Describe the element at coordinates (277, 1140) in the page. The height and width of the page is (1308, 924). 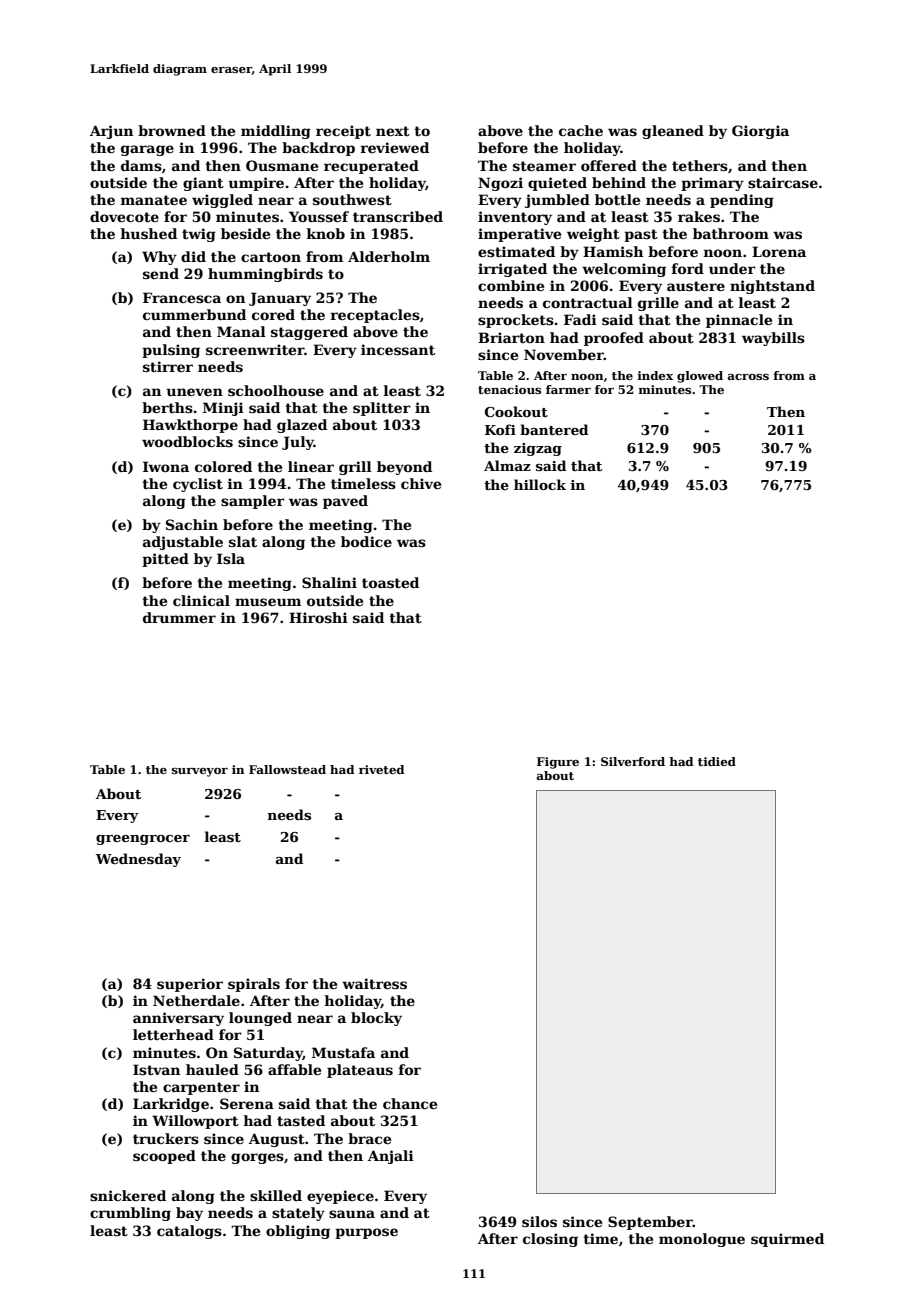
I see `August` at that location.
